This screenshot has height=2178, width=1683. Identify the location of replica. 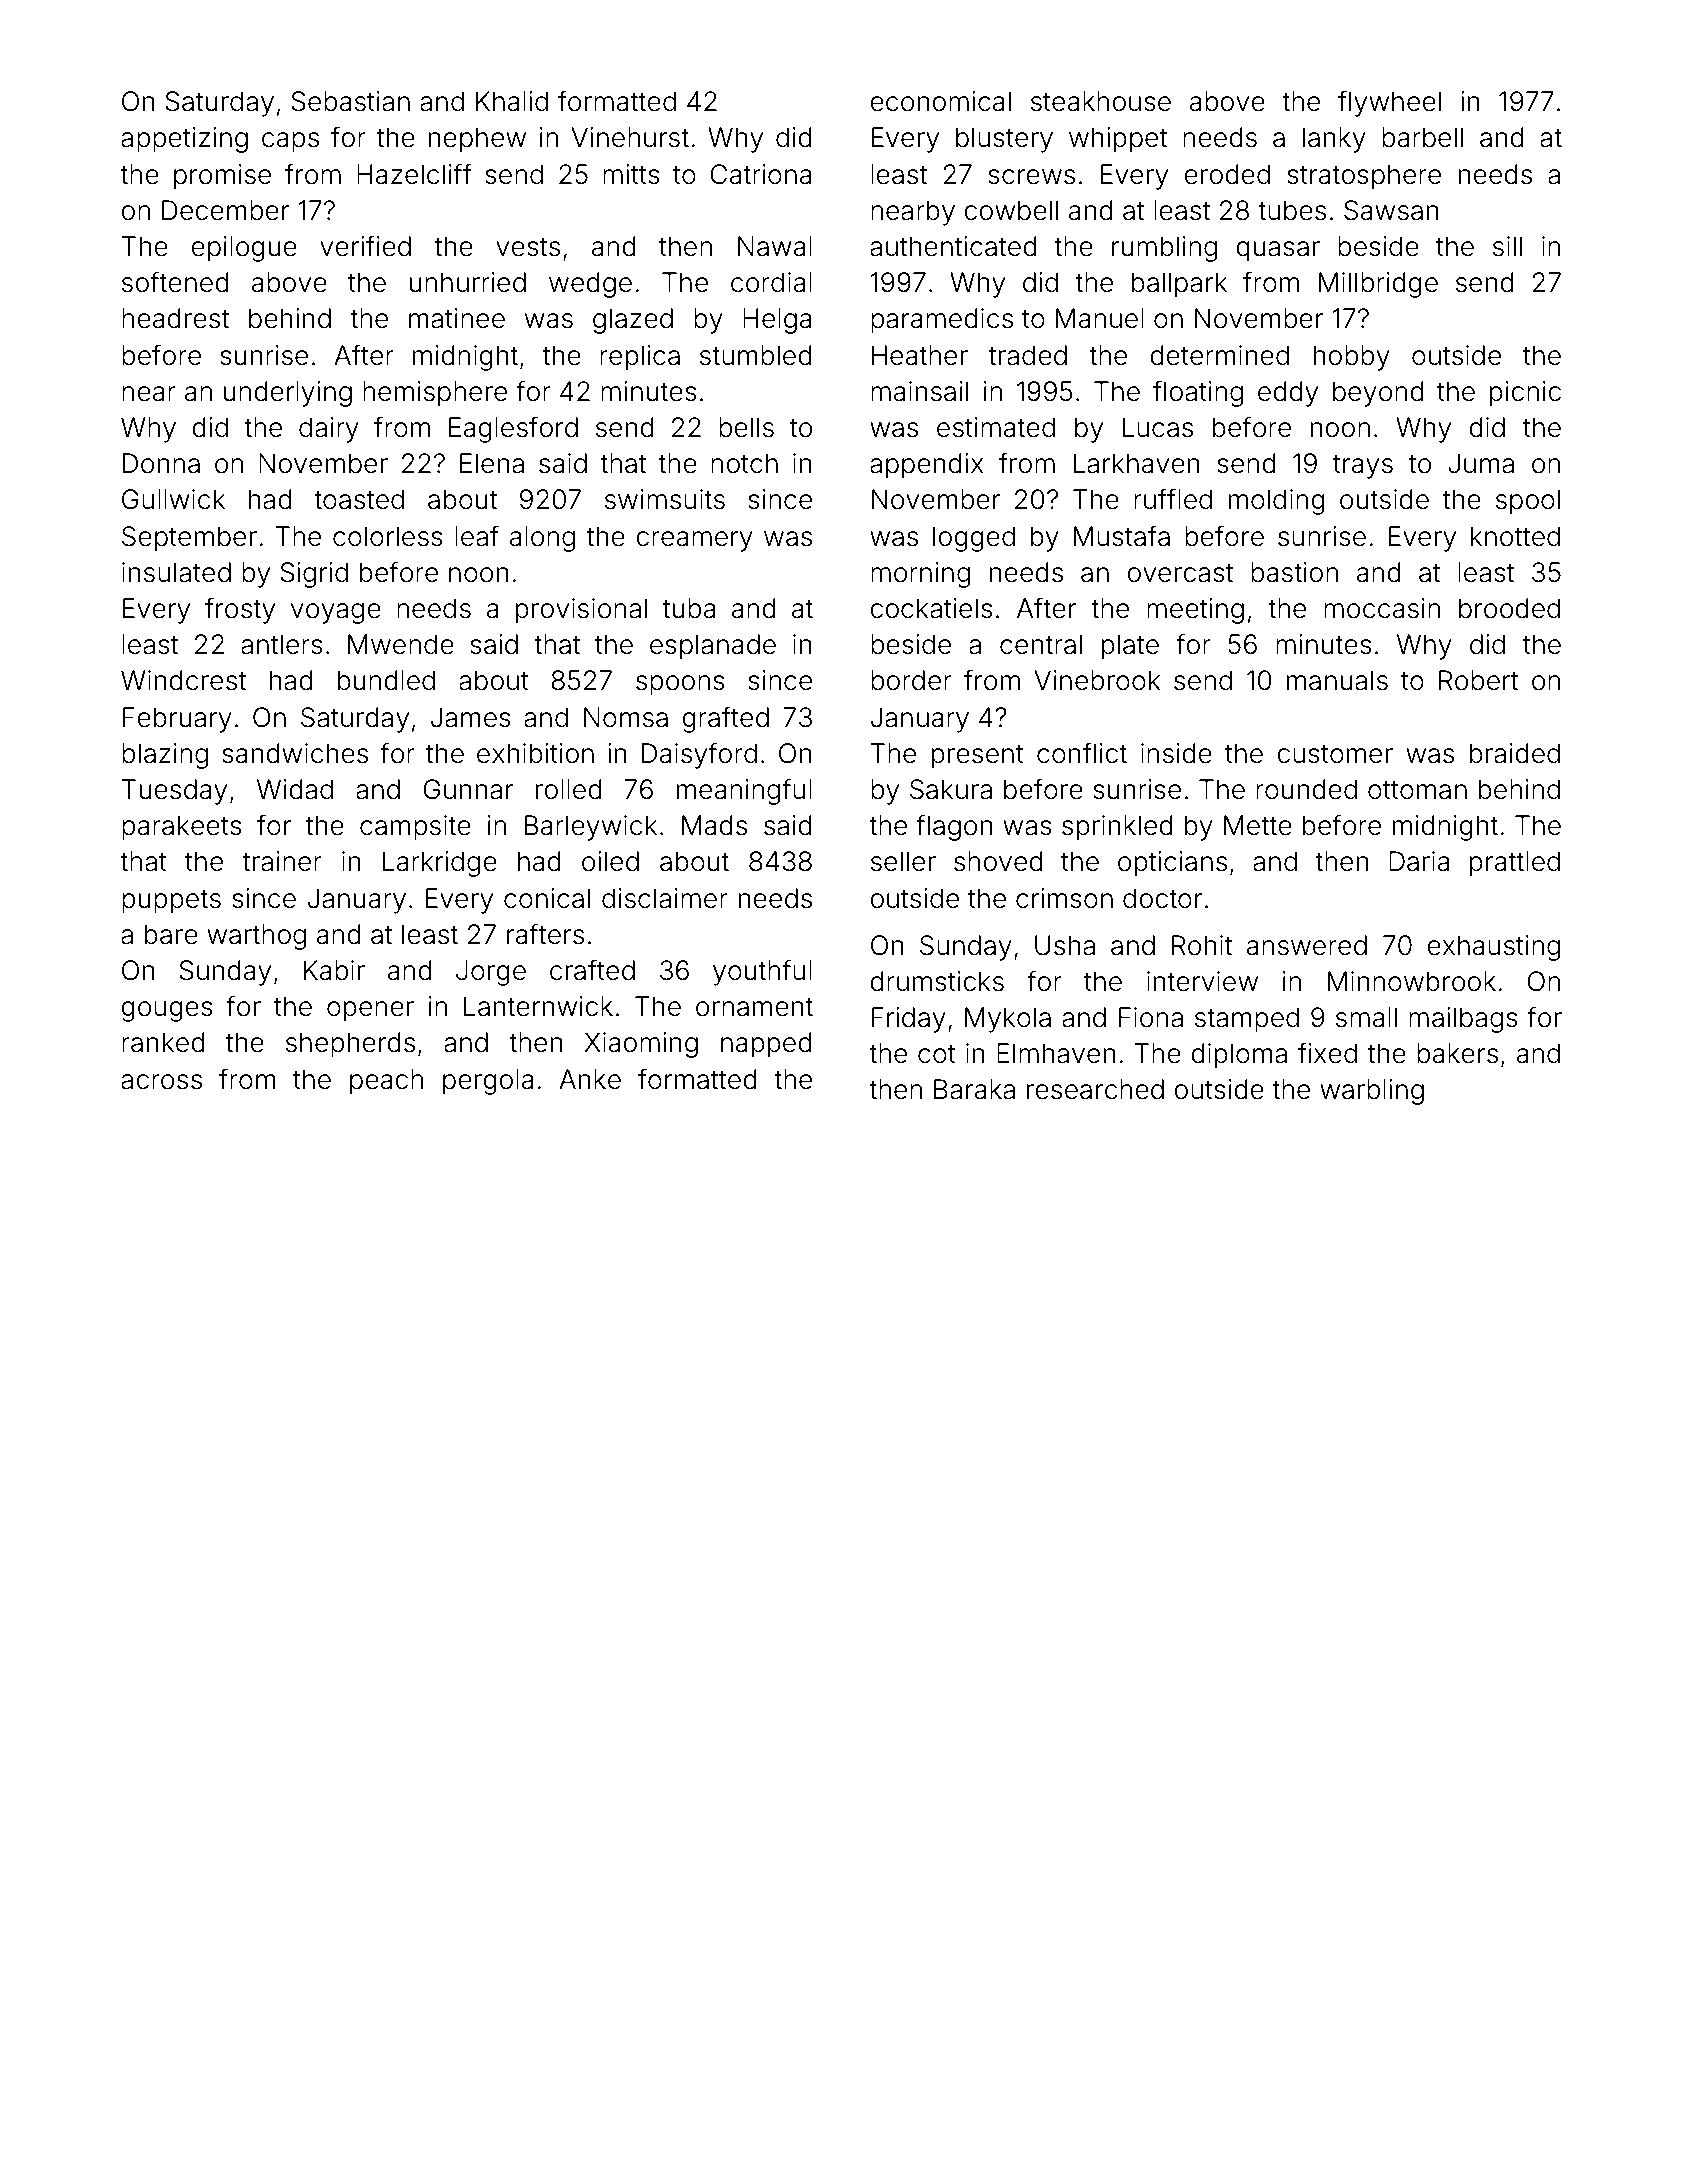
(640, 358).
